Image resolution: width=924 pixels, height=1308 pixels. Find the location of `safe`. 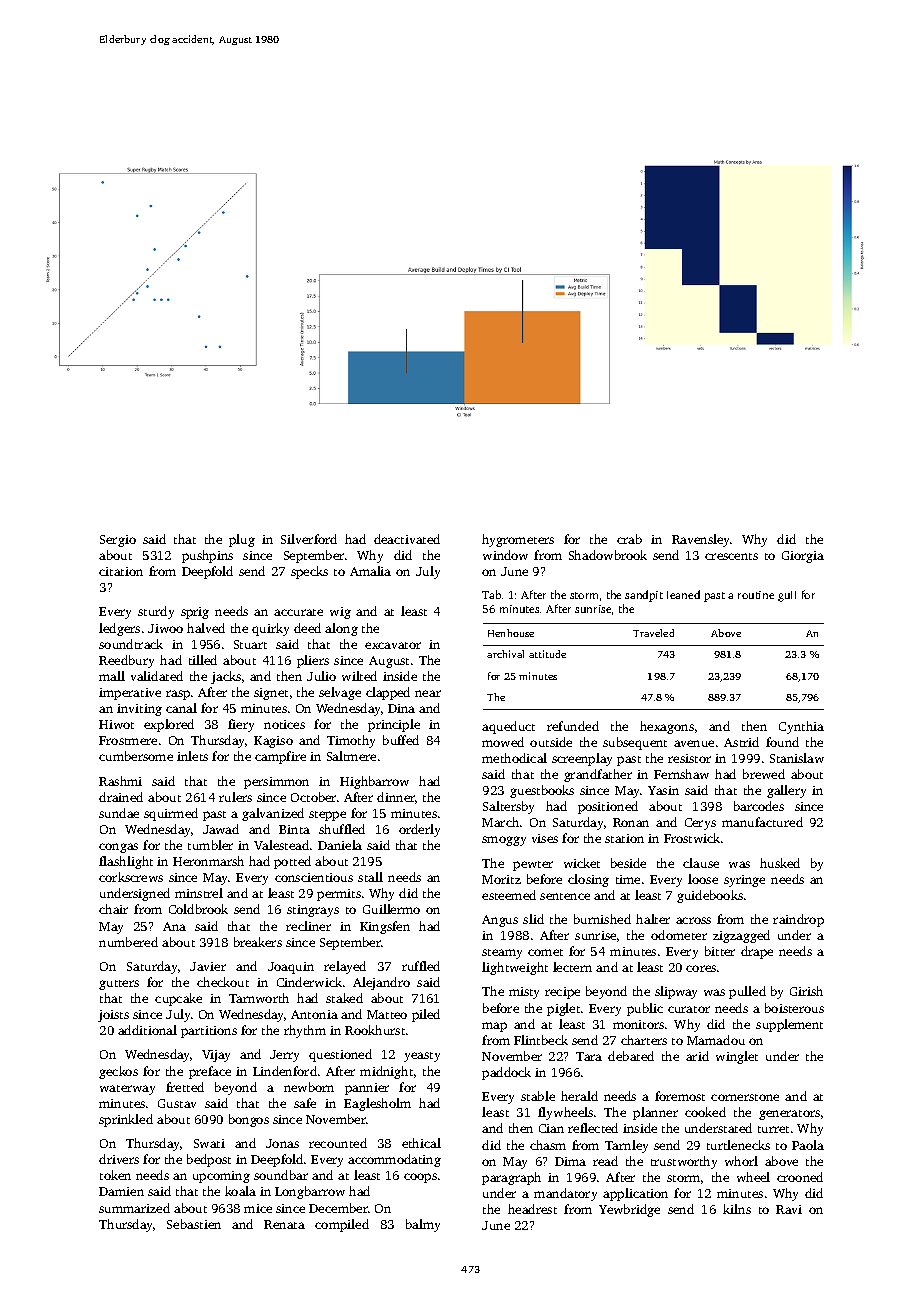

safe is located at coordinates (305, 1103).
